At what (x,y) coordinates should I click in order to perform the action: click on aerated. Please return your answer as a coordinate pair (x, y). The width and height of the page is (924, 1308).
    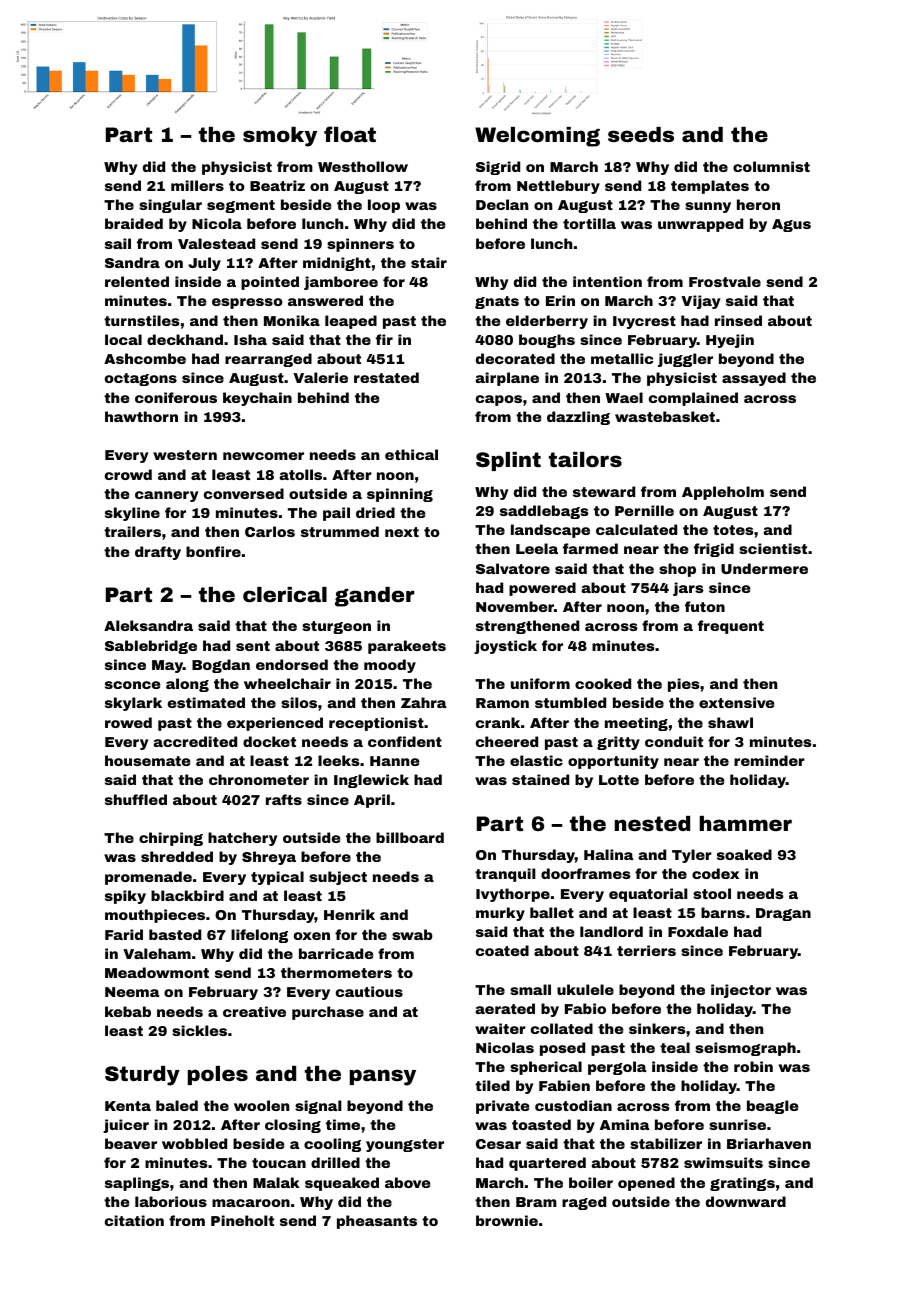
    Looking at the image, I should click on (505, 1008).
